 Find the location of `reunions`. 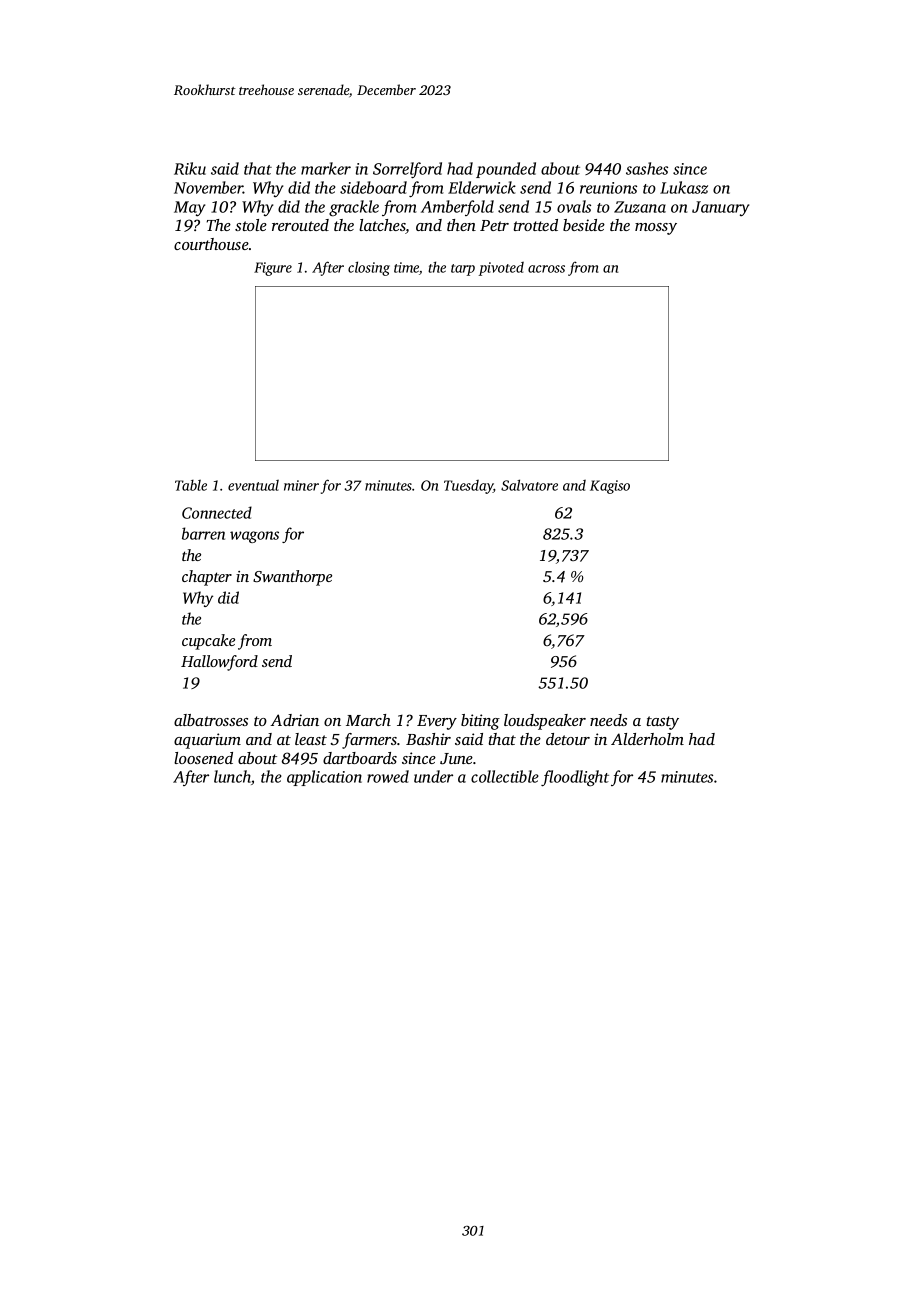

reunions is located at coordinates (608, 188).
